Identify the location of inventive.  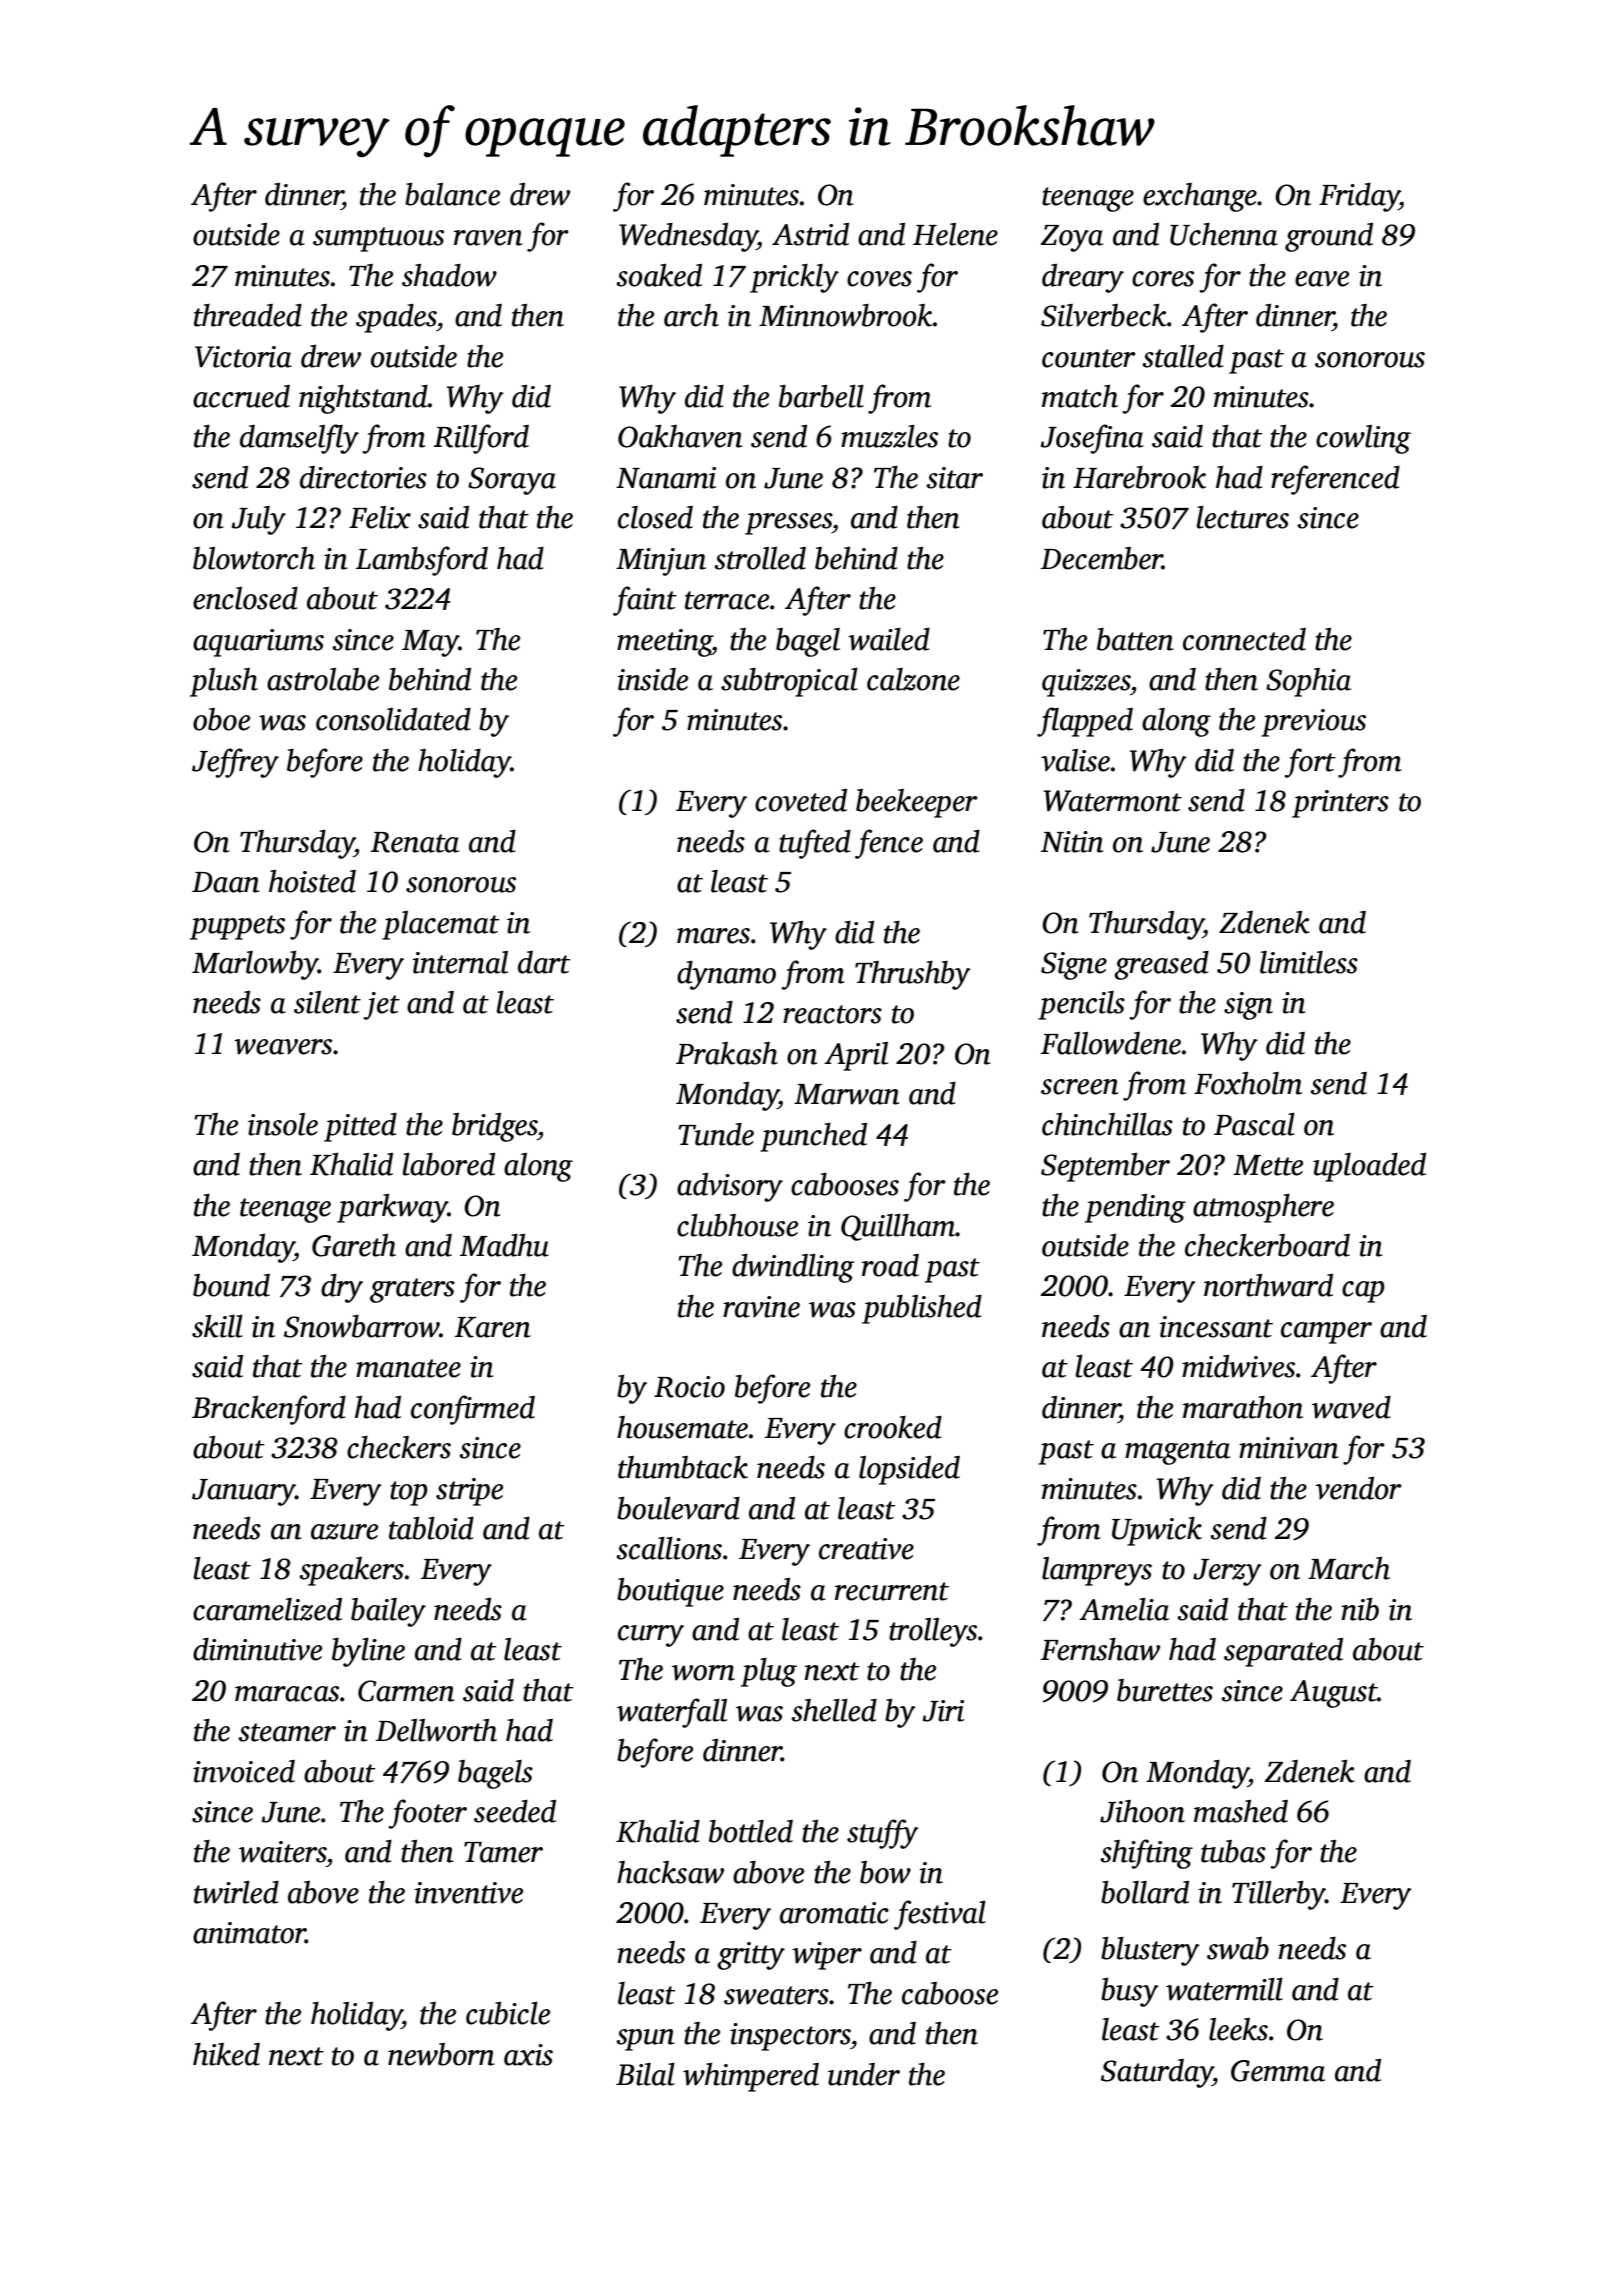
(468, 1893).
